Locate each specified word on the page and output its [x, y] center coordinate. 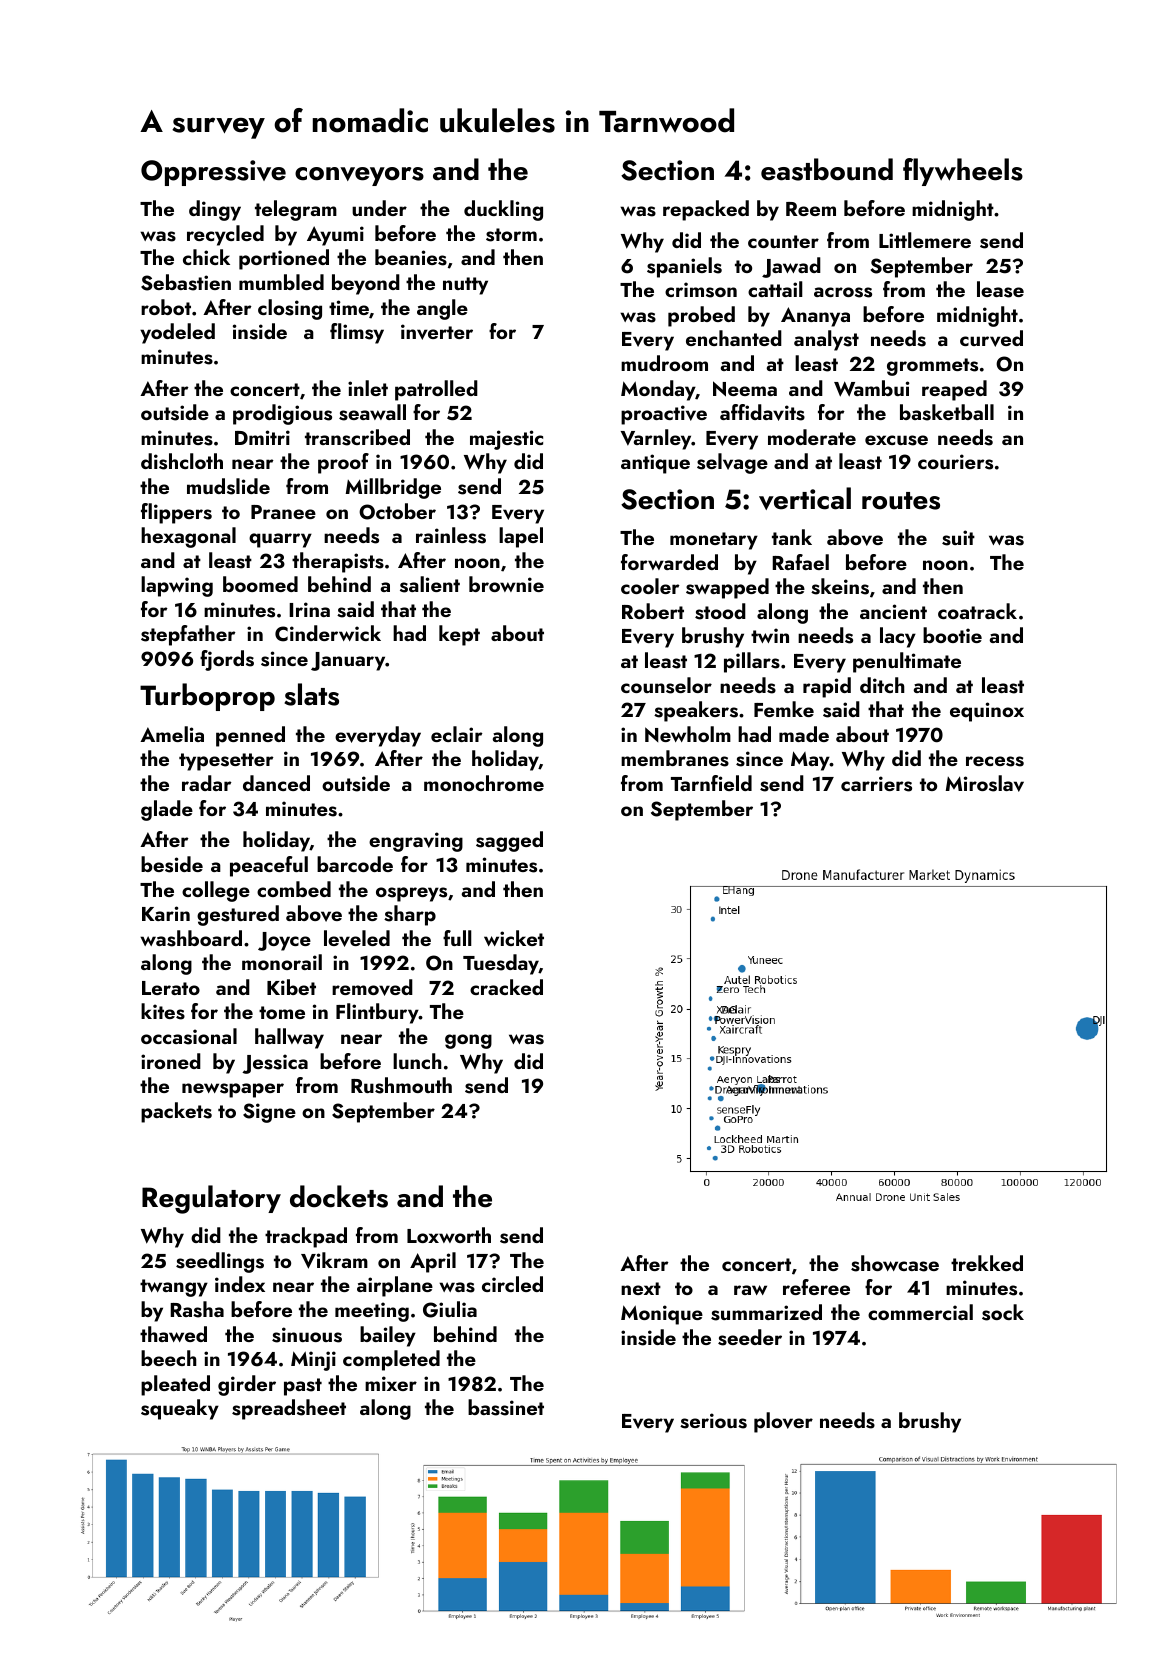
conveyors [359, 176]
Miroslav [985, 783]
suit [958, 538]
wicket [514, 938]
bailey [388, 1336]
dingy [215, 210]
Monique [662, 1315]
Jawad [791, 267]
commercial [920, 1312]
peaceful [269, 866]
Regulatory [211, 1199]
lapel [521, 537]
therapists [338, 562]
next [641, 1288]
